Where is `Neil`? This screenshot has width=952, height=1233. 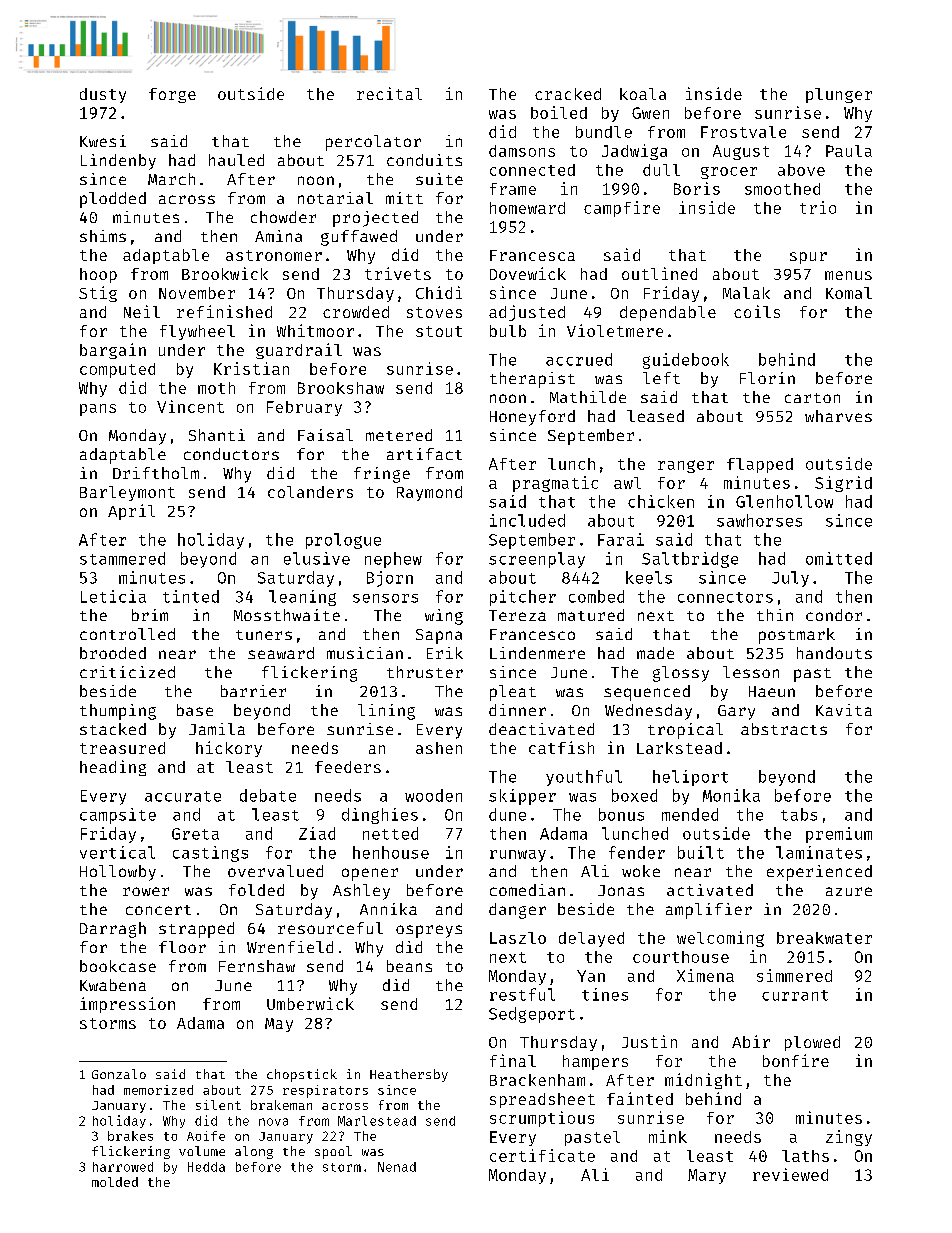
Neil is located at coordinates (142, 311).
